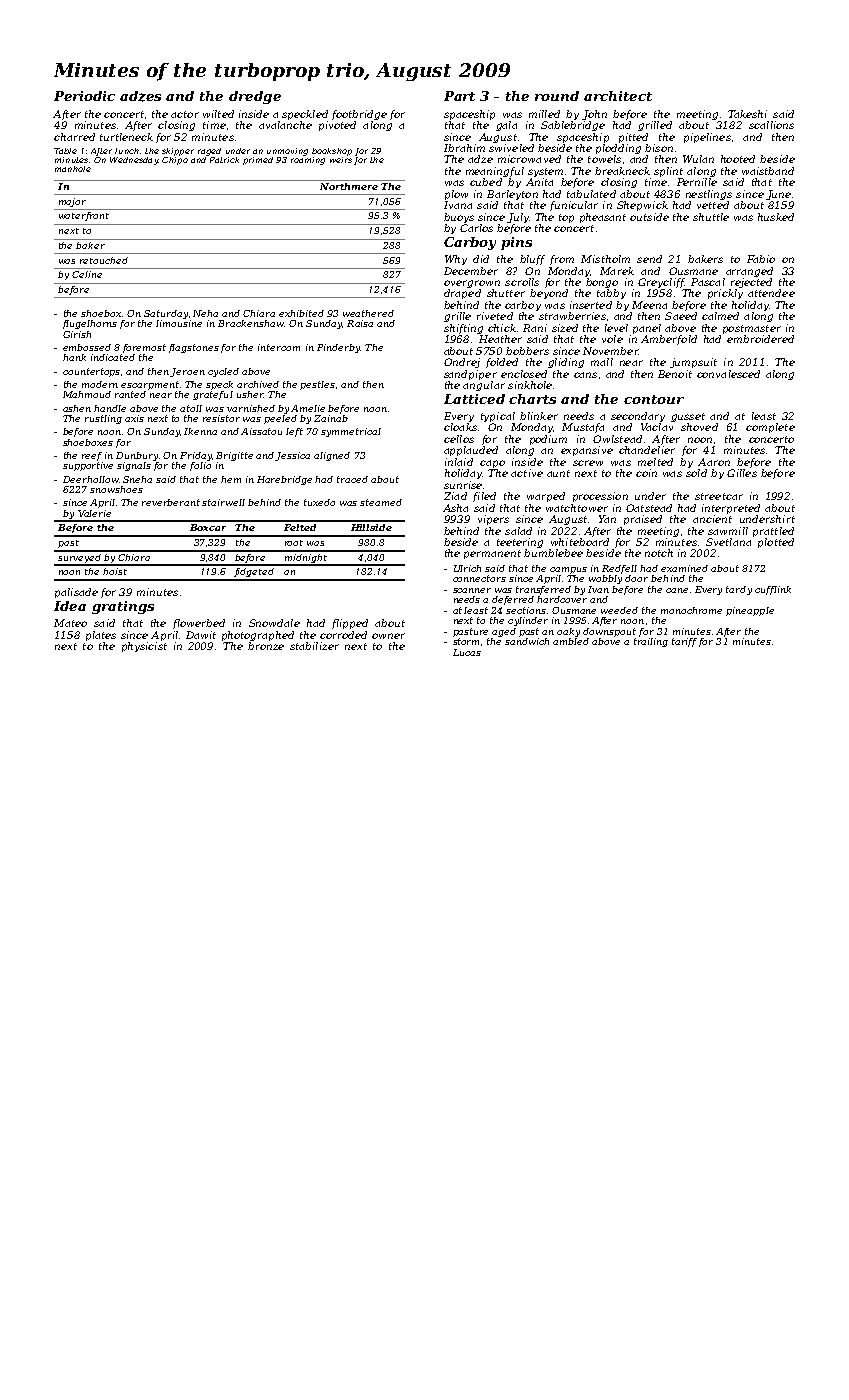 Image resolution: width=849 pixels, height=1400 pixels. What do you see at coordinates (223, 502) in the image?
I see `stairwell` at bounding box center [223, 502].
